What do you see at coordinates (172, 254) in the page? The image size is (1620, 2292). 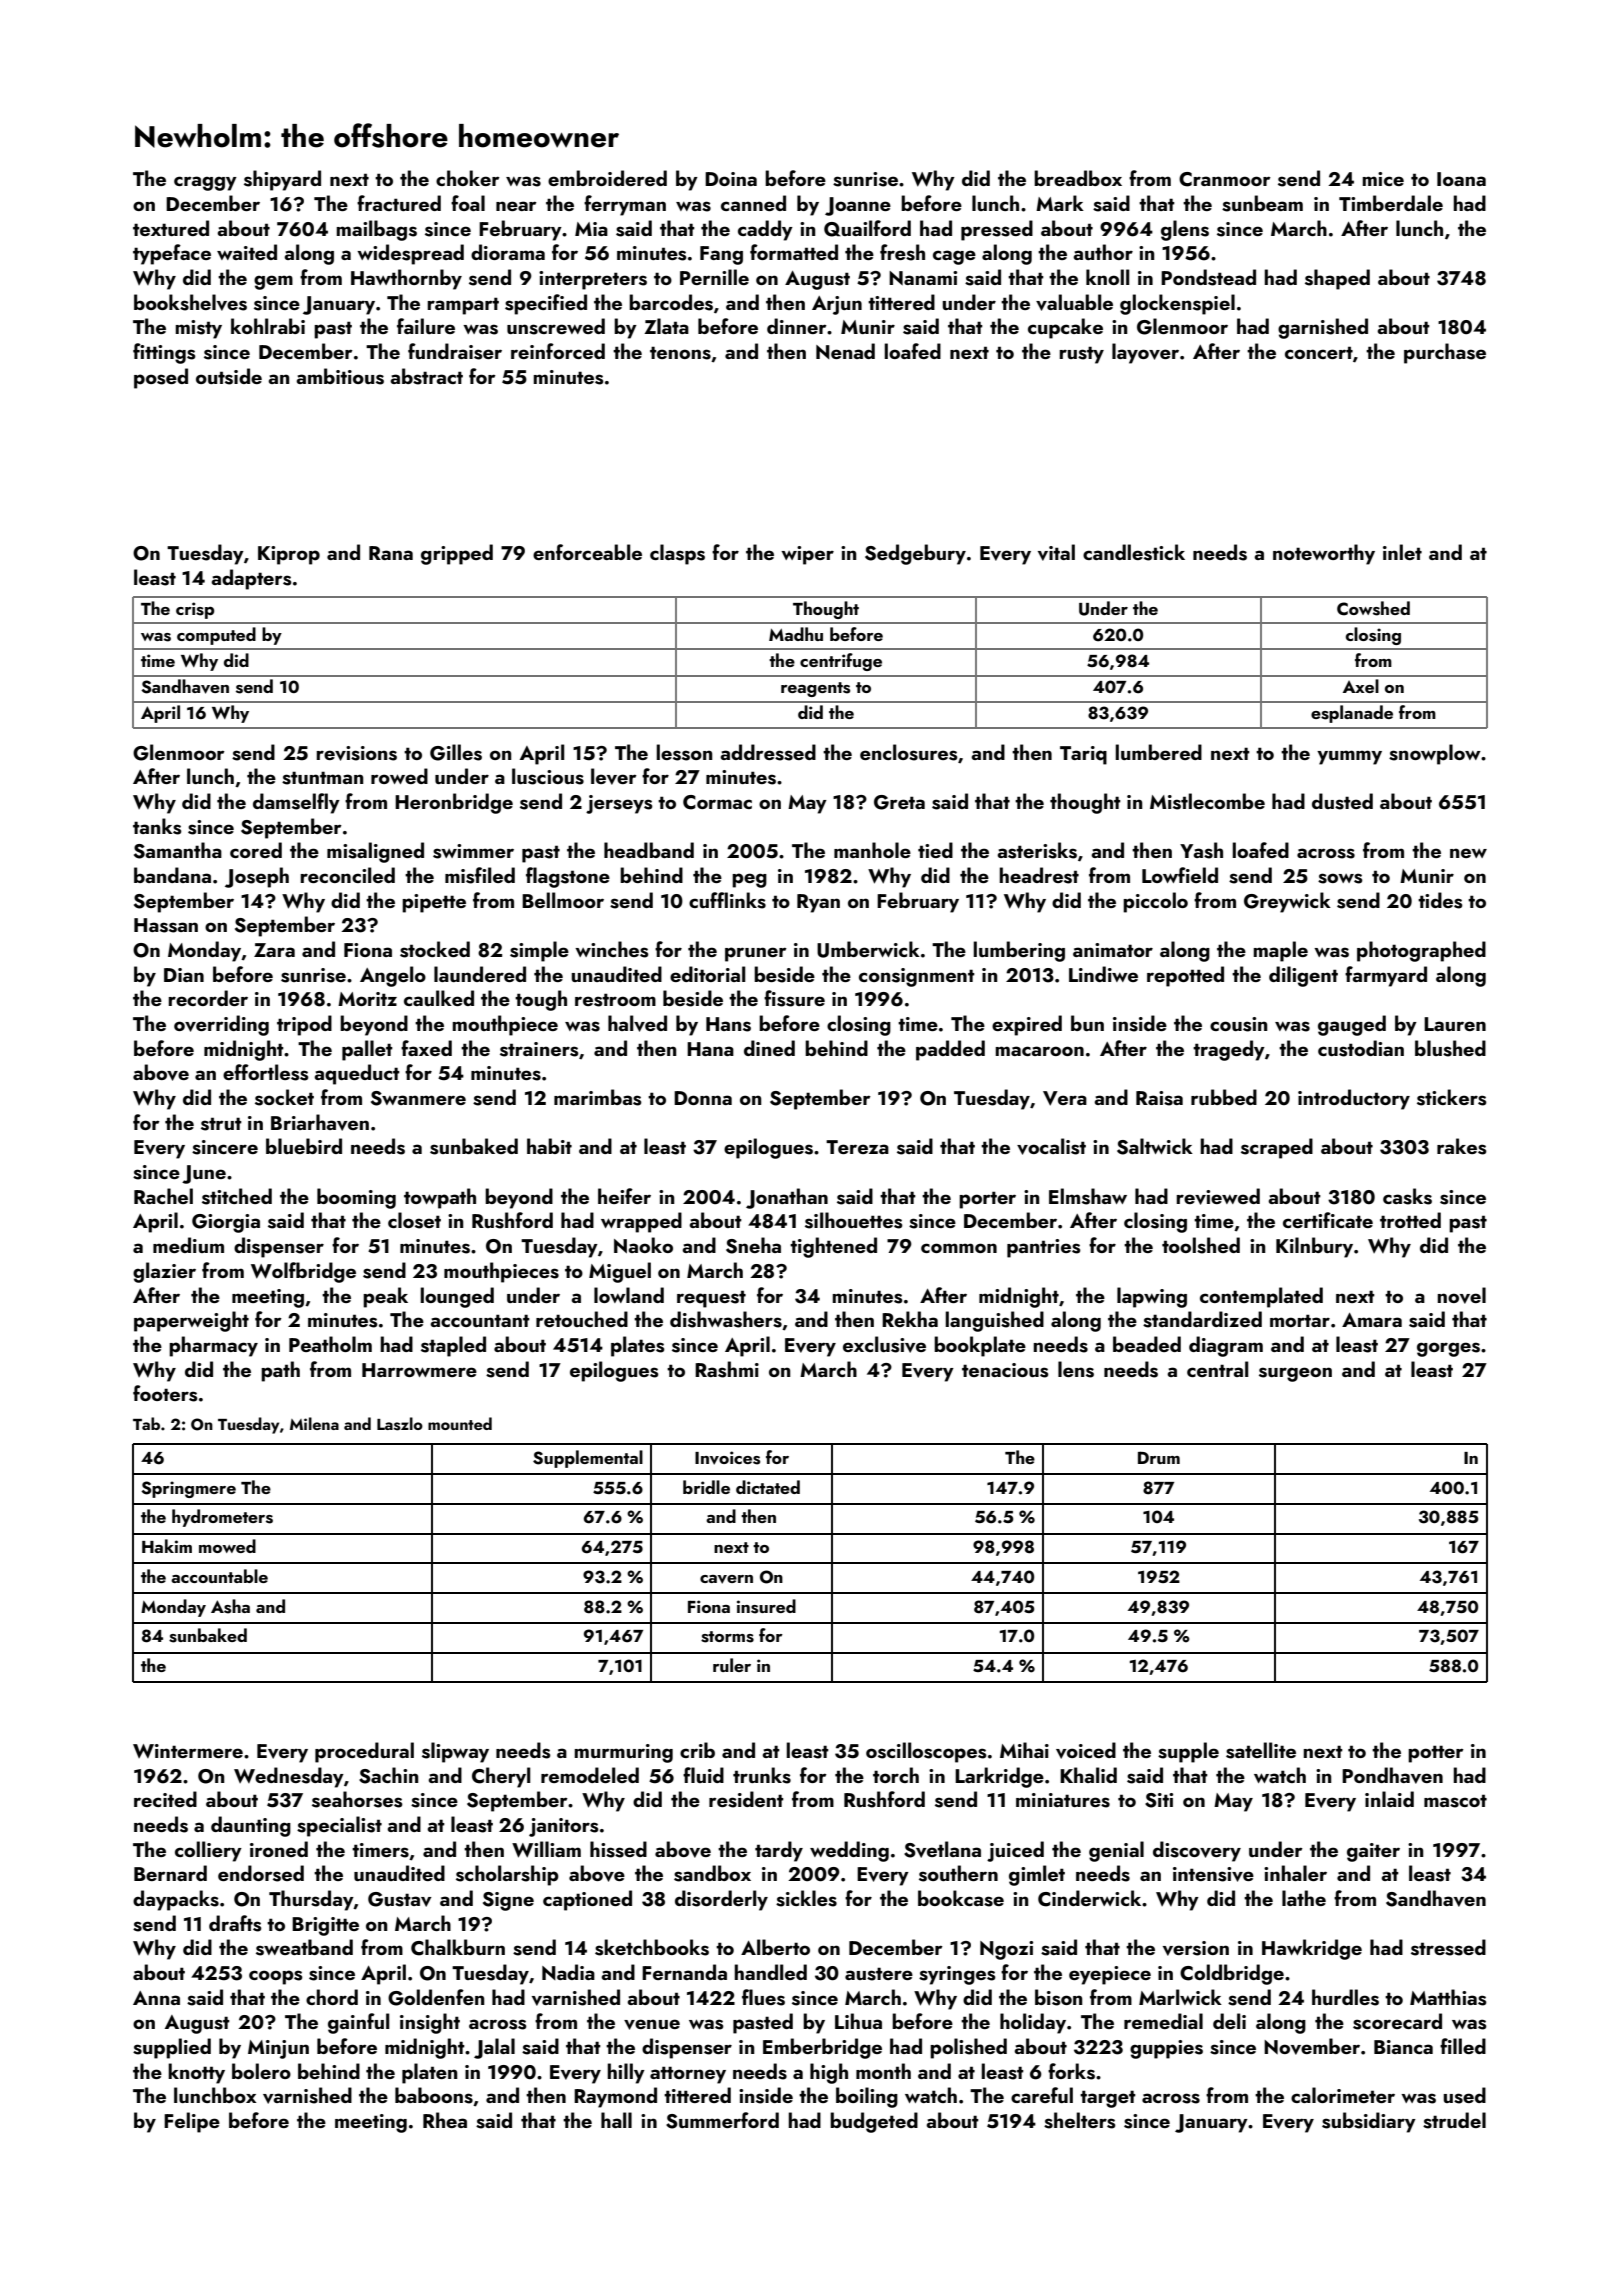 I see `typeface` at bounding box center [172, 254].
